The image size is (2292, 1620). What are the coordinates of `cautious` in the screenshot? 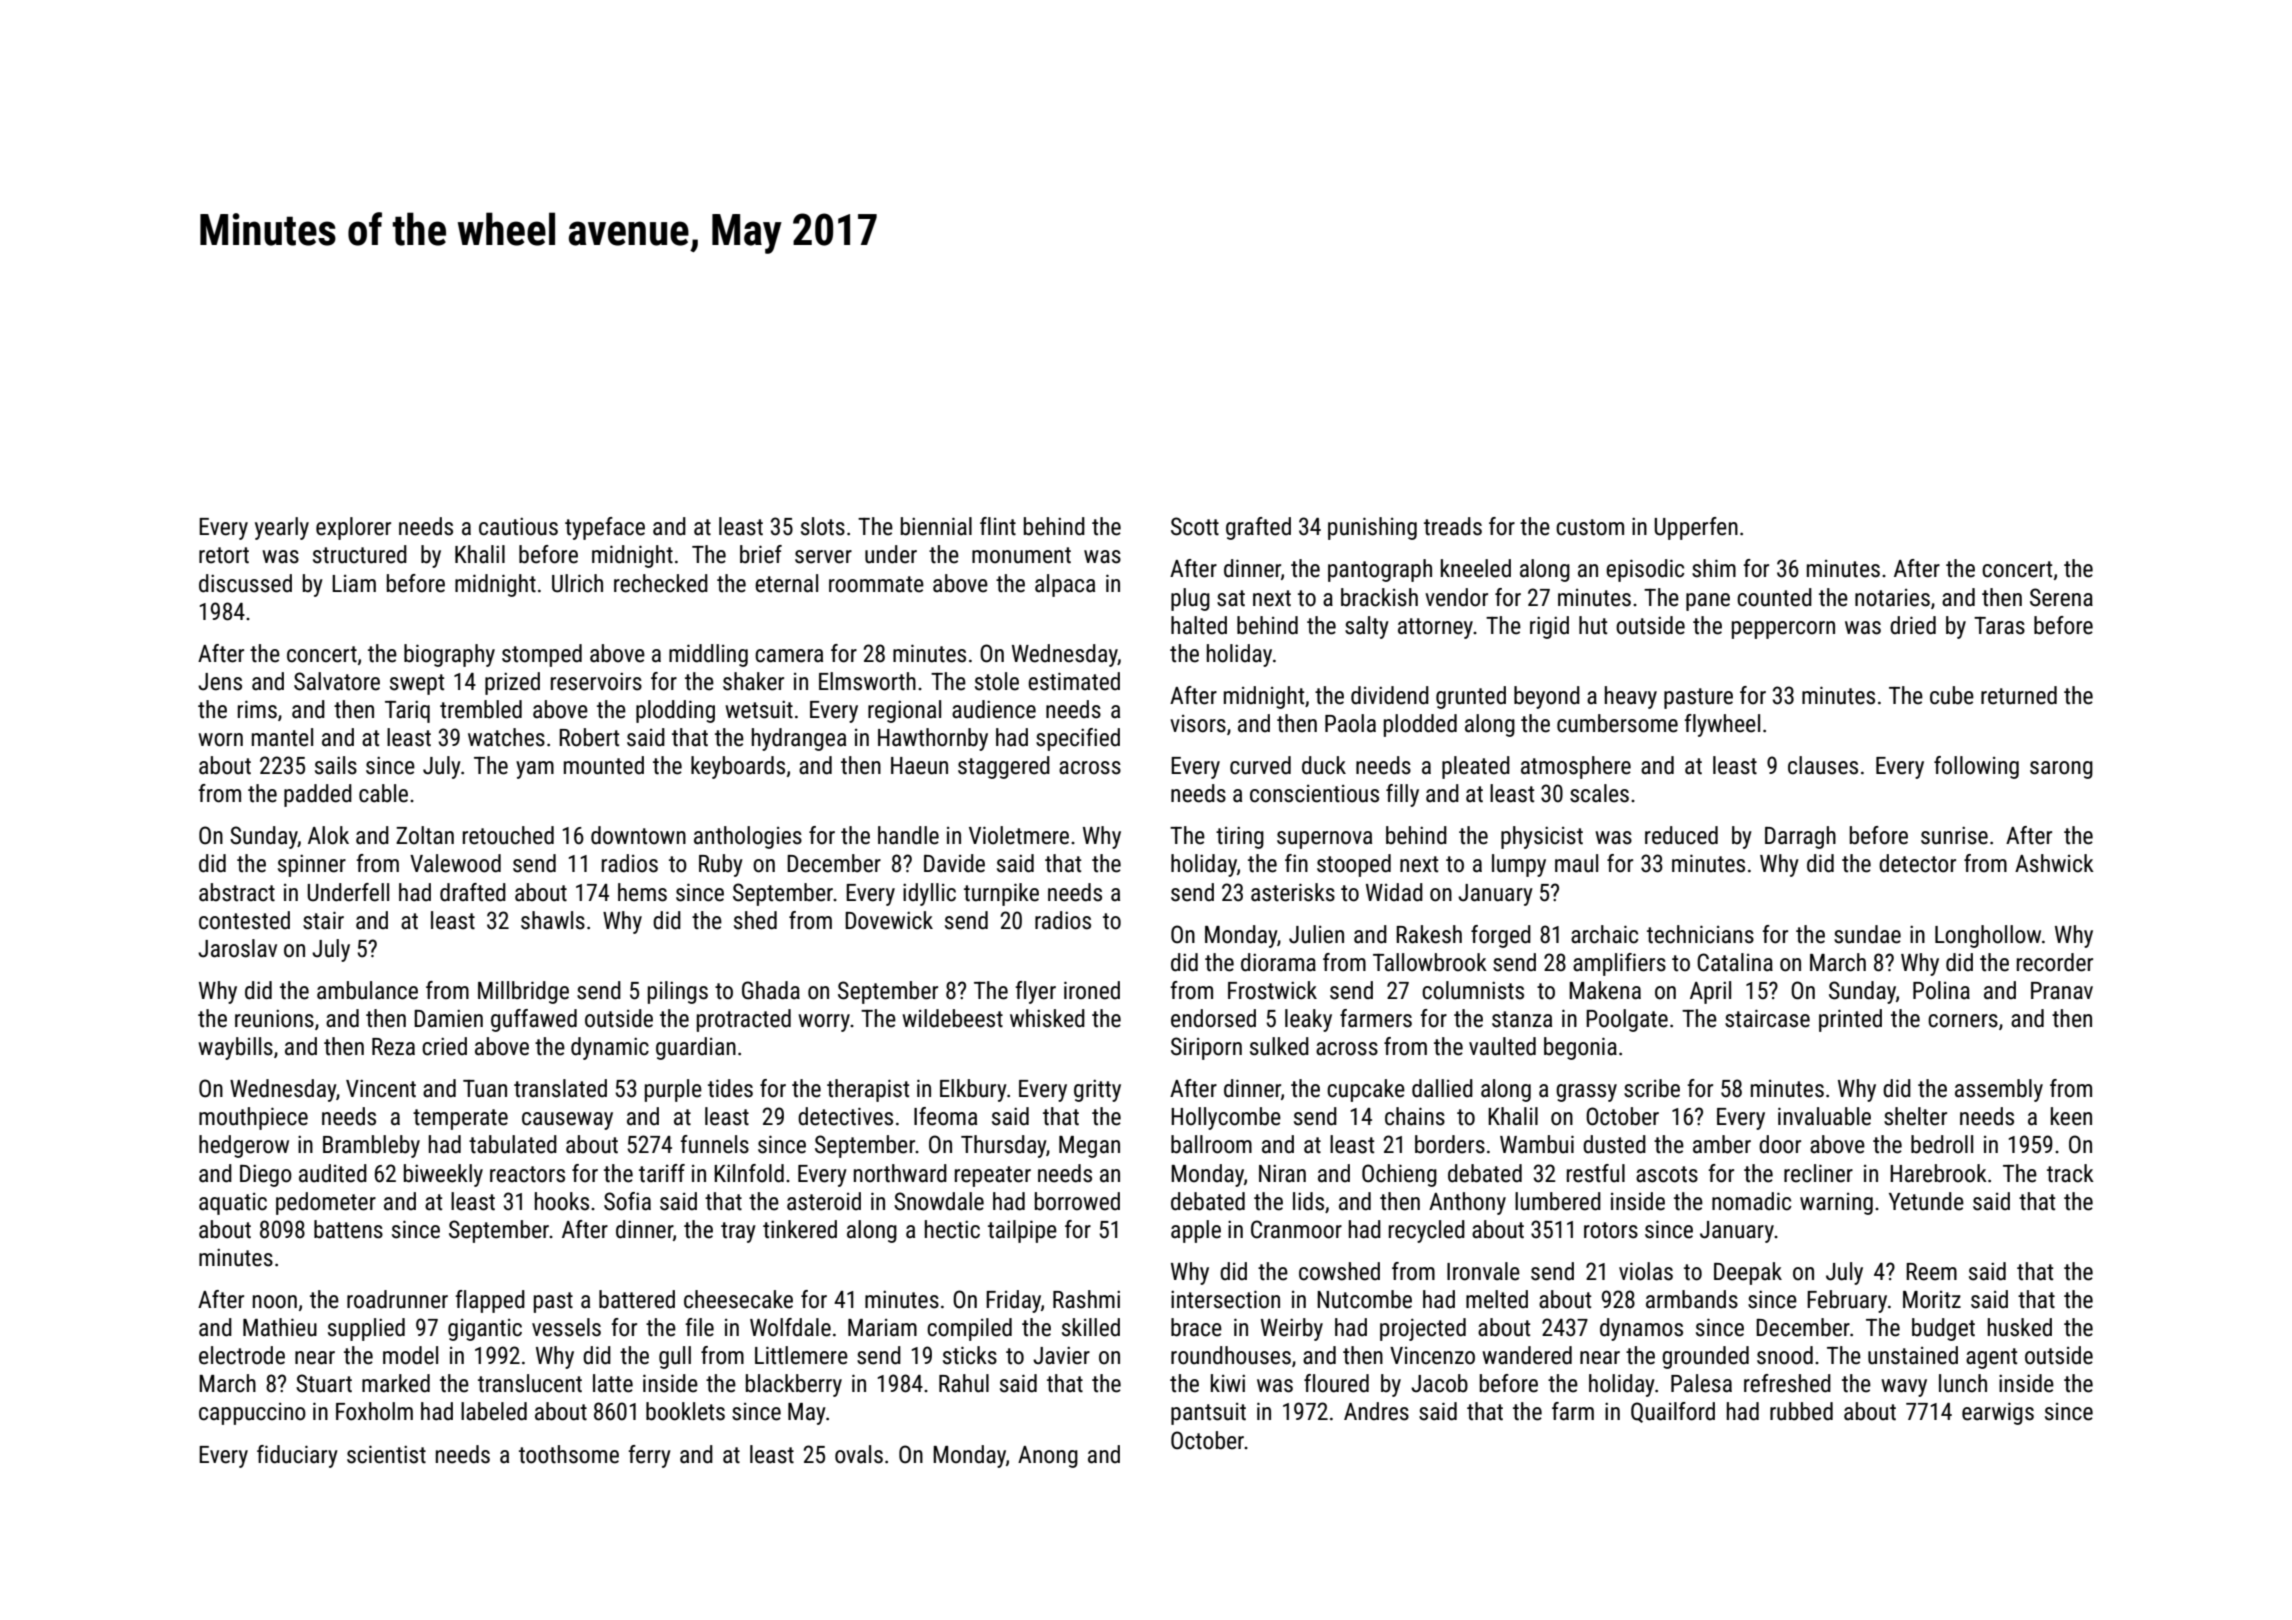 It's located at (518, 526).
